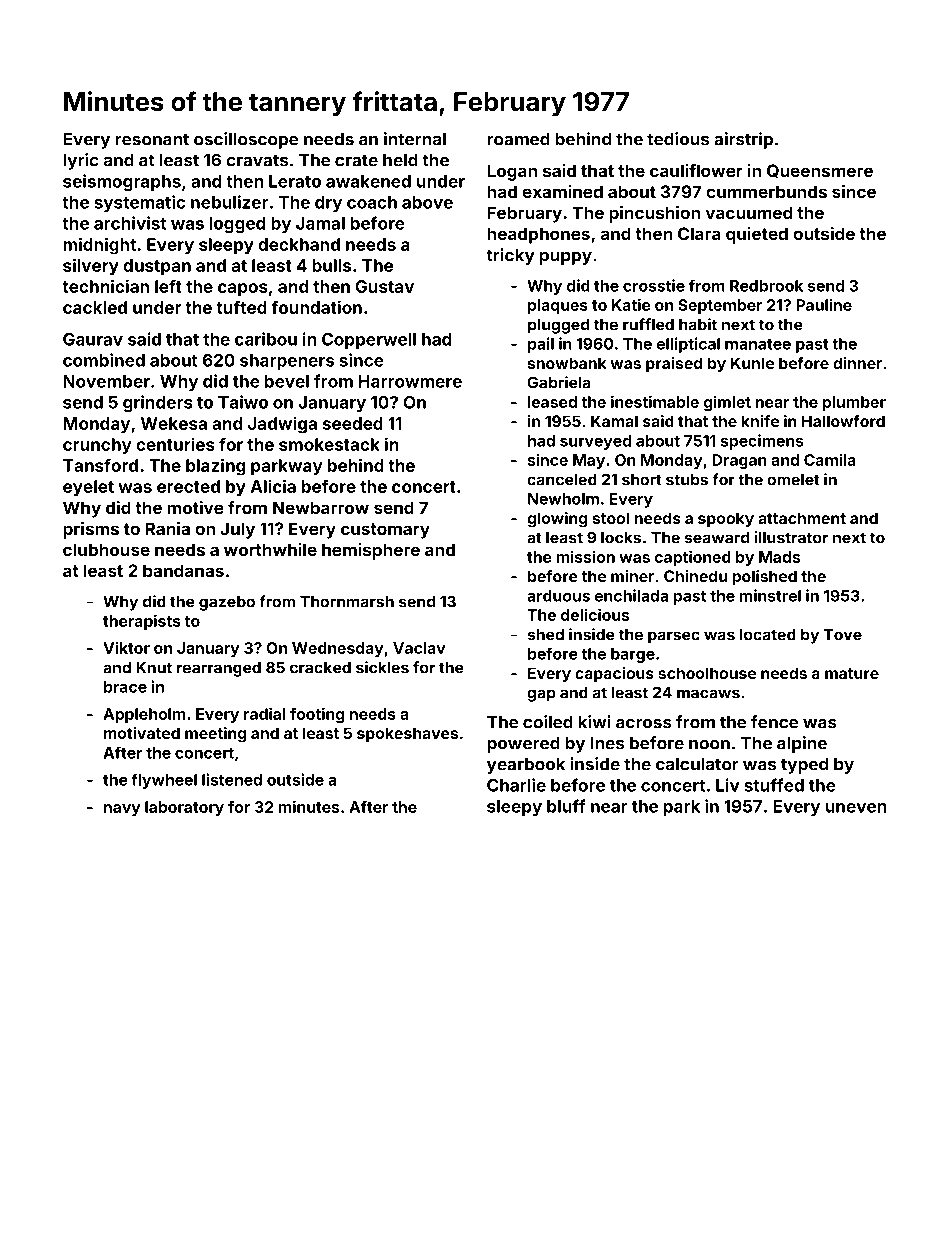 This page has height=1233, width=952. I want to click on illustrator, so click(791, 537).
